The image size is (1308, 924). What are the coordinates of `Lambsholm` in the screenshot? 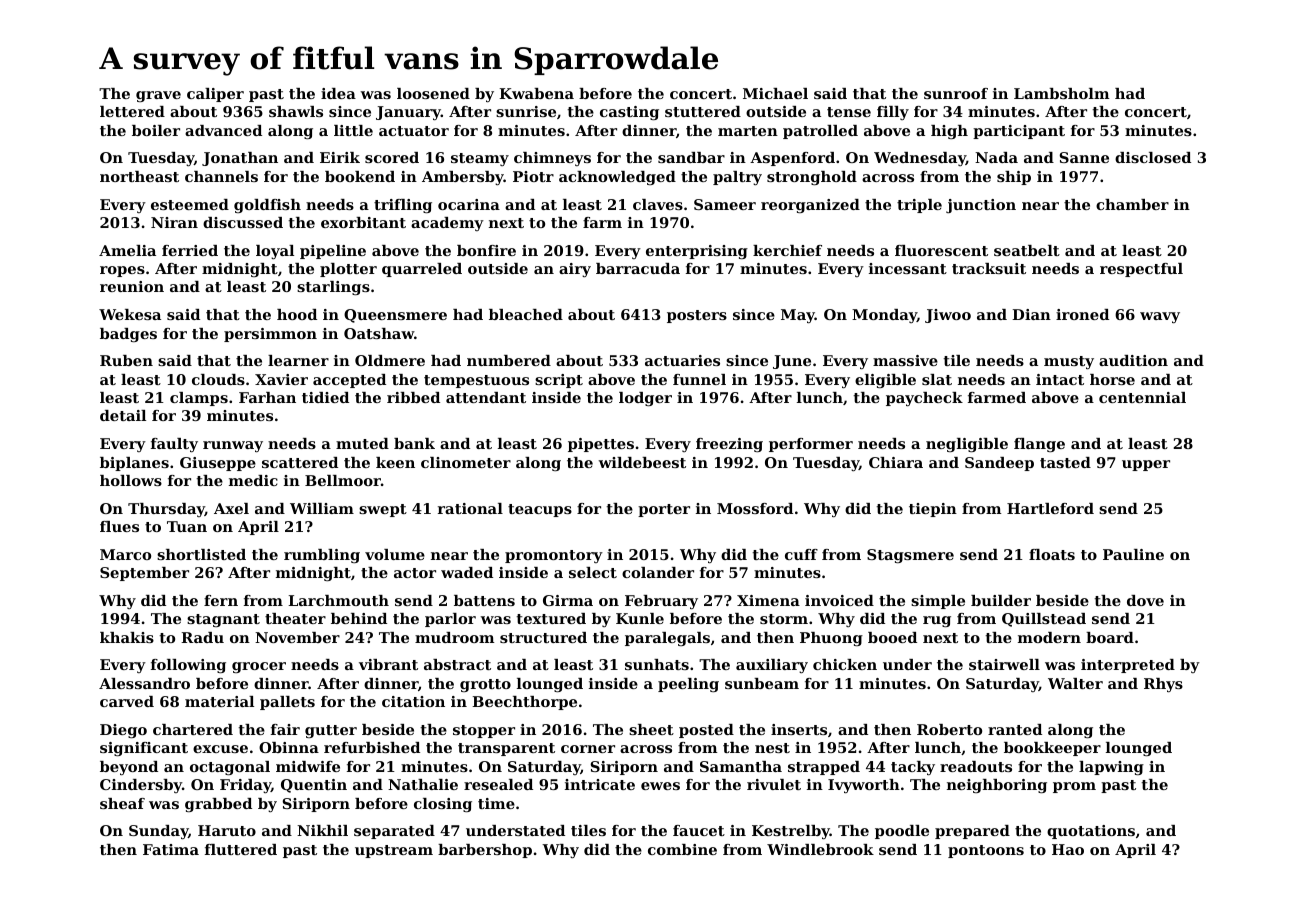 It's located at (1061, 93).
